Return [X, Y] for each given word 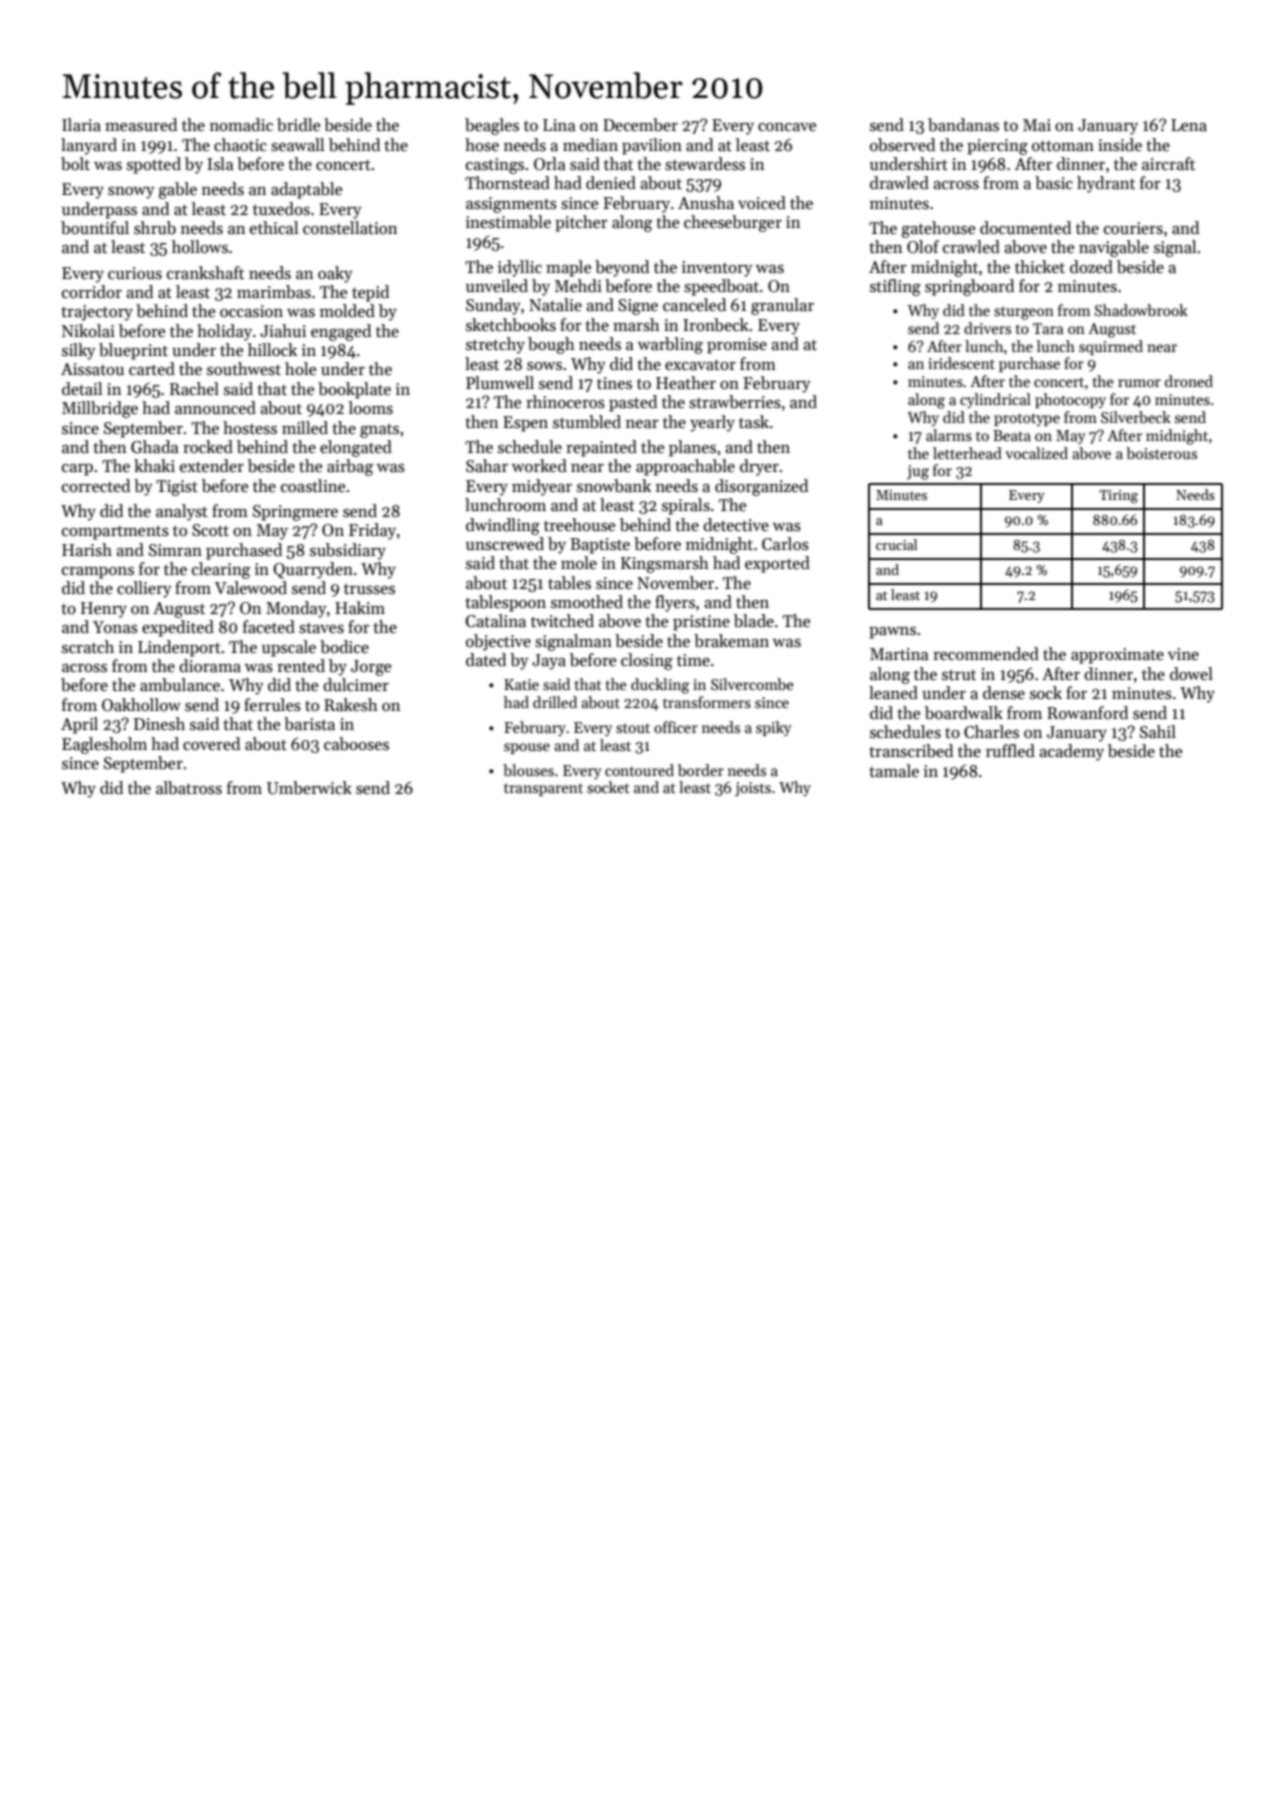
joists [753, 789]
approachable [685, 467]
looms [371, 408]
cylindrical [995, 400]
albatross [189, 788]
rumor [1139, 383]
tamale [894, 771]
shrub [155, 228]
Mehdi [578, 286]
